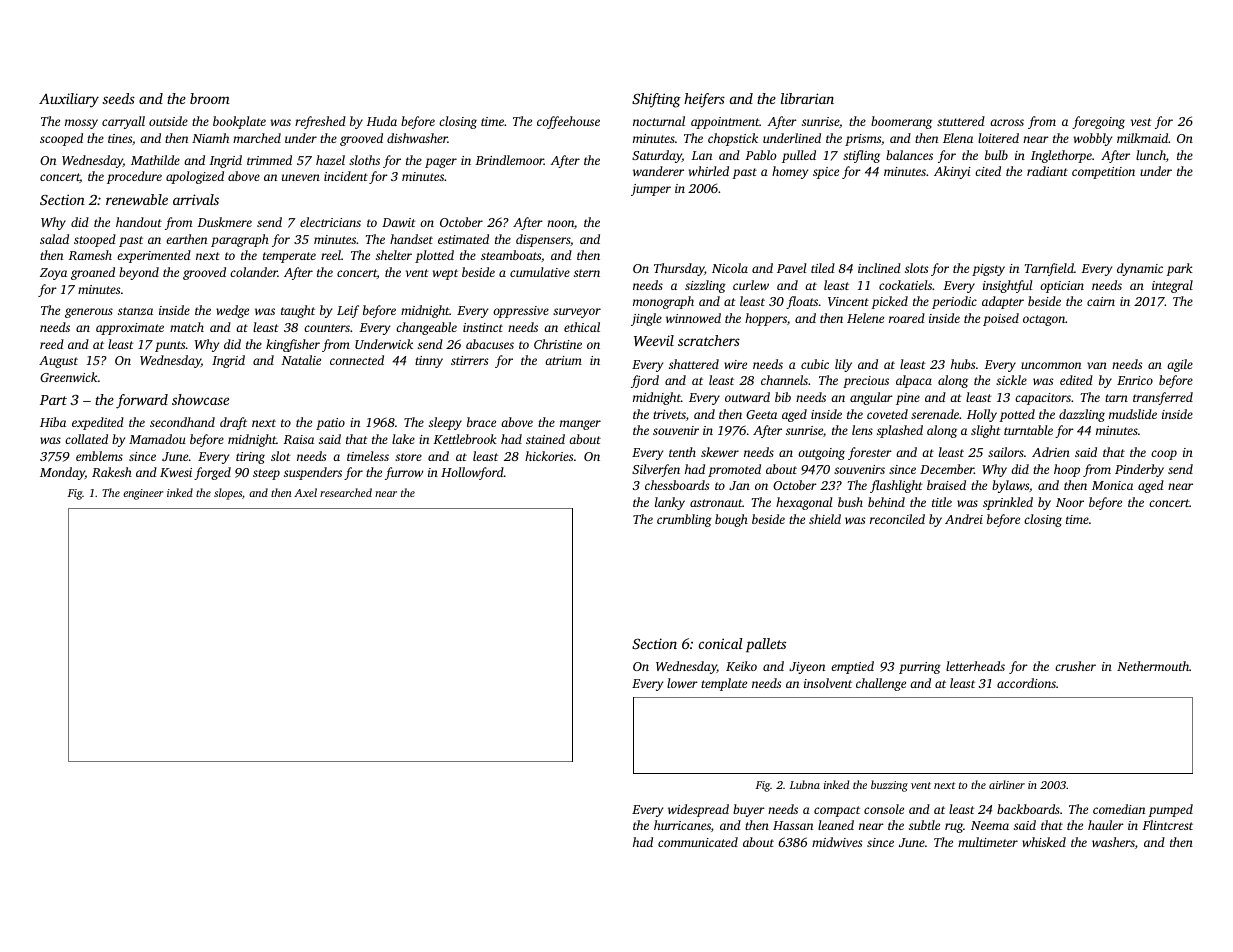 This screenshot has width=1233, height=952. I want to click on oppressive, so click(521, 312).
